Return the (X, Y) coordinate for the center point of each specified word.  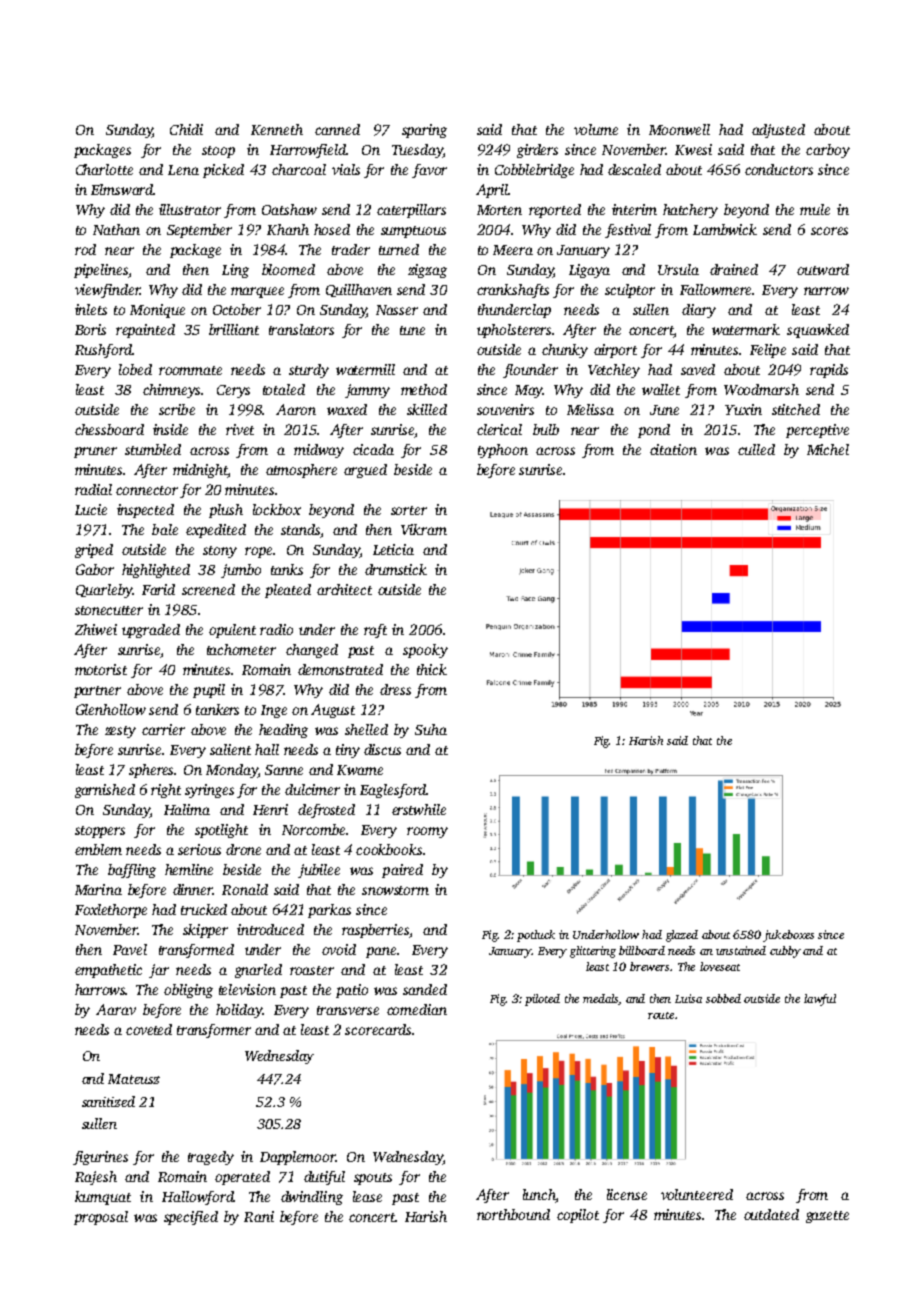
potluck (536, 936)
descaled (634, 169)
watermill (365, 369)
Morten (499, 210)
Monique (157, 311)
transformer (214, 1031)
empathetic (108, 971)
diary (699, 311)
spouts (373, 1179)
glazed (682, 936)
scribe (177, 409)
